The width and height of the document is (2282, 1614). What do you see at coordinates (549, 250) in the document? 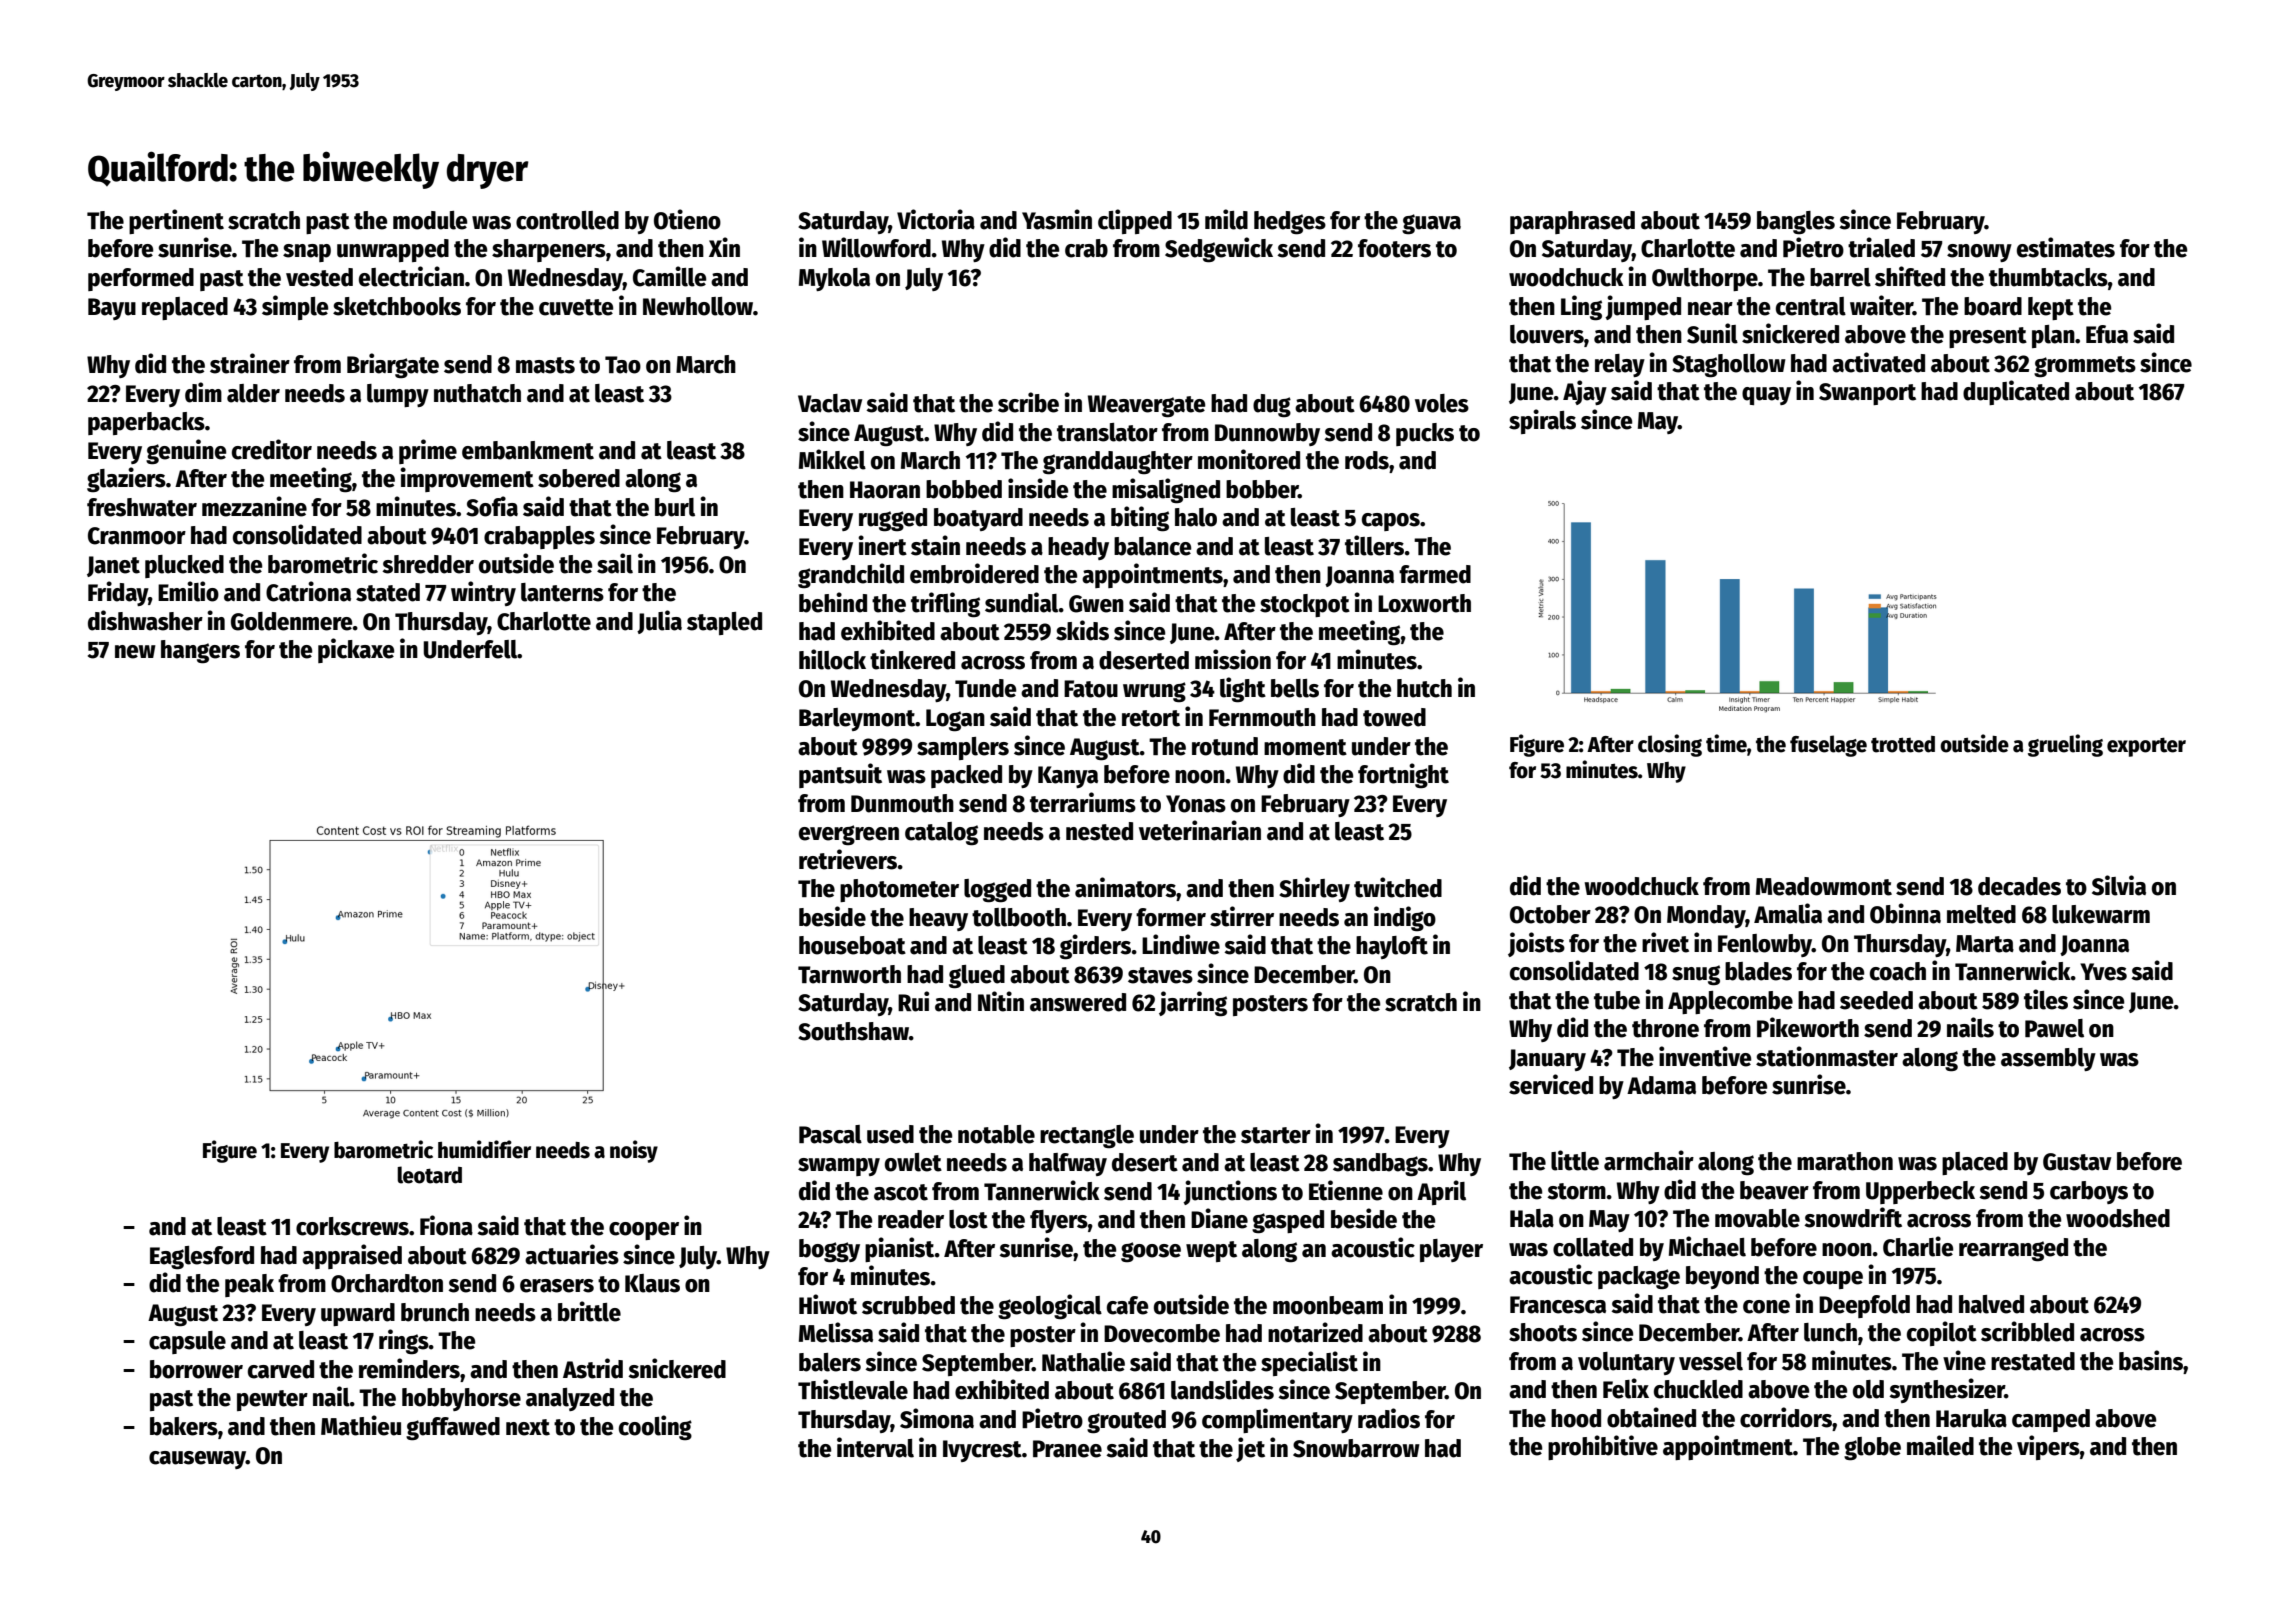
I see `sharpeners` at bounding box center [549, 250].
